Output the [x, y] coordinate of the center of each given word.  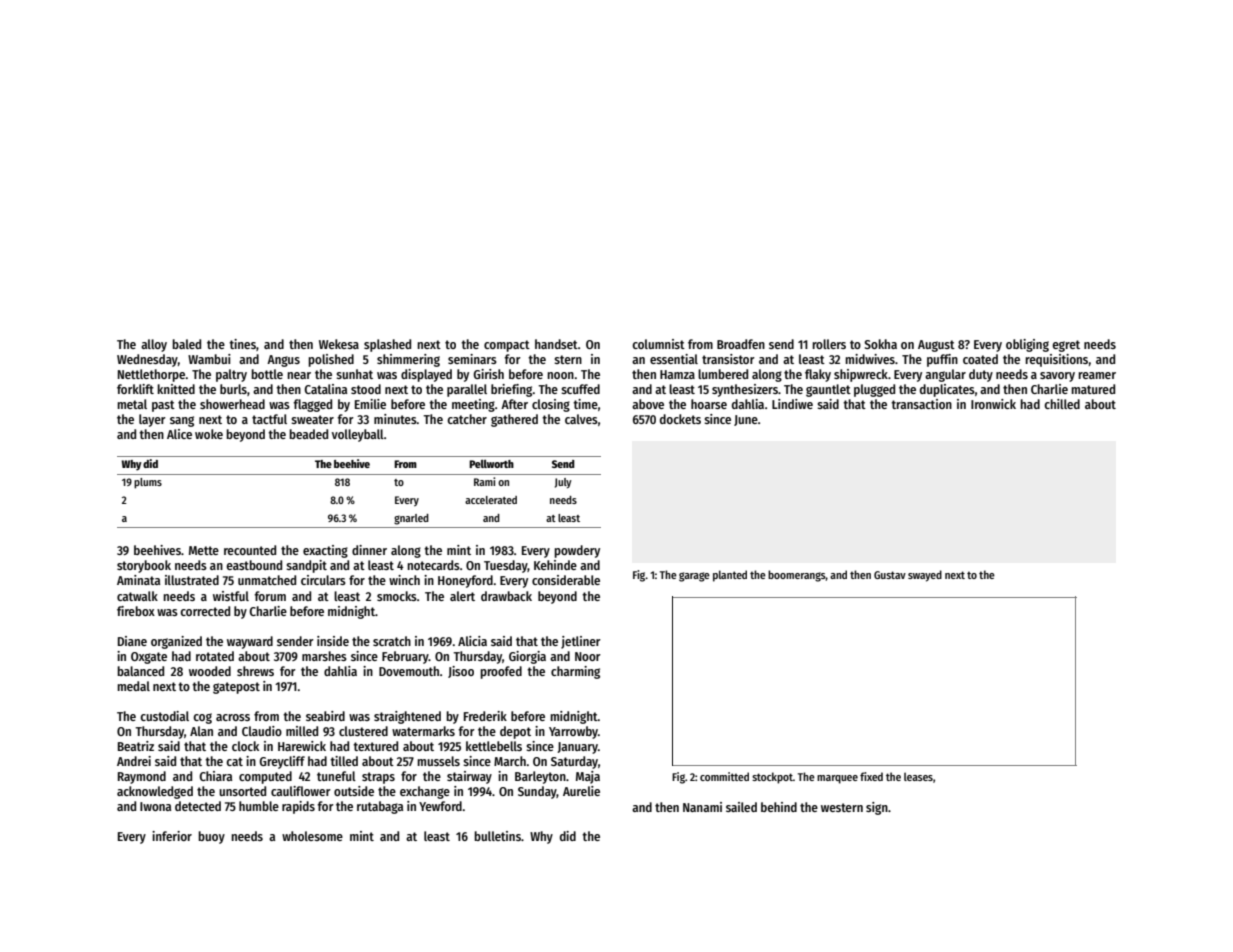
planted [730, 576]
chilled [1062, 404]
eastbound [254, 565]
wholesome [312, 836]
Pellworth [491, 464]
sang [182, 421]
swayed [925, 576]
